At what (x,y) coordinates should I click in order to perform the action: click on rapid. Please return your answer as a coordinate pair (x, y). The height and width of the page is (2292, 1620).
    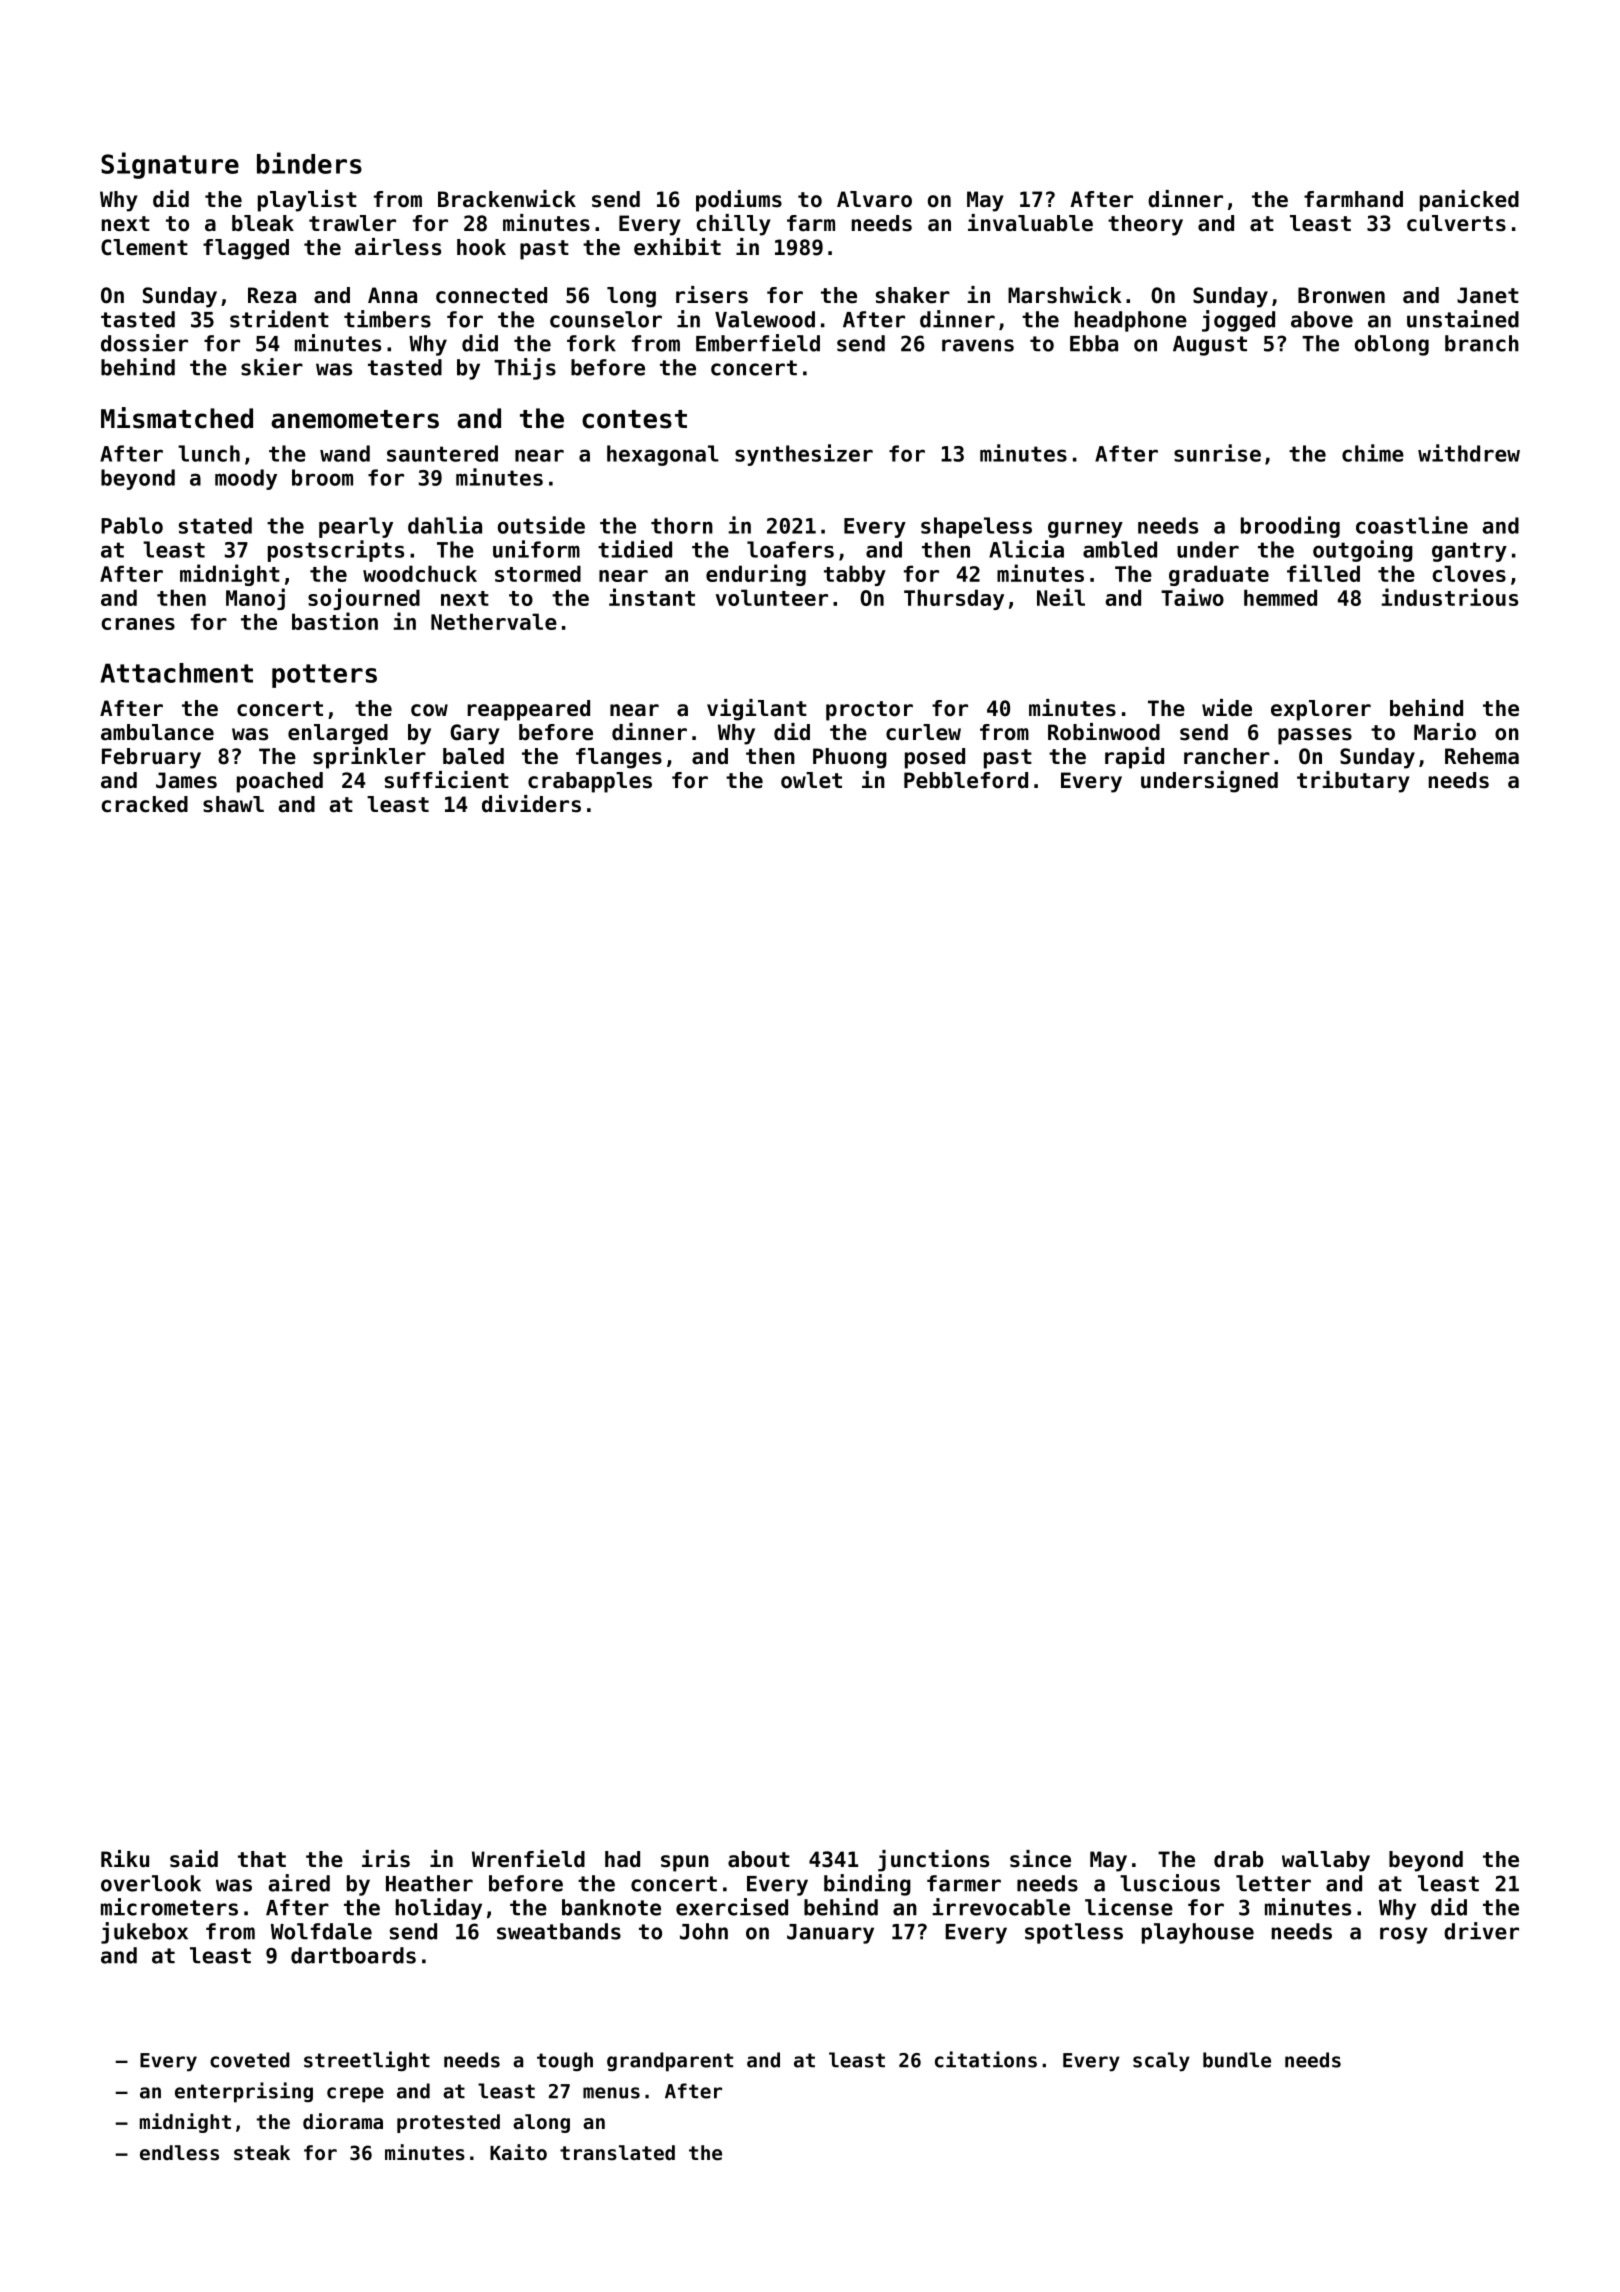
    Looking at the image, I should click on (1134, 758).
